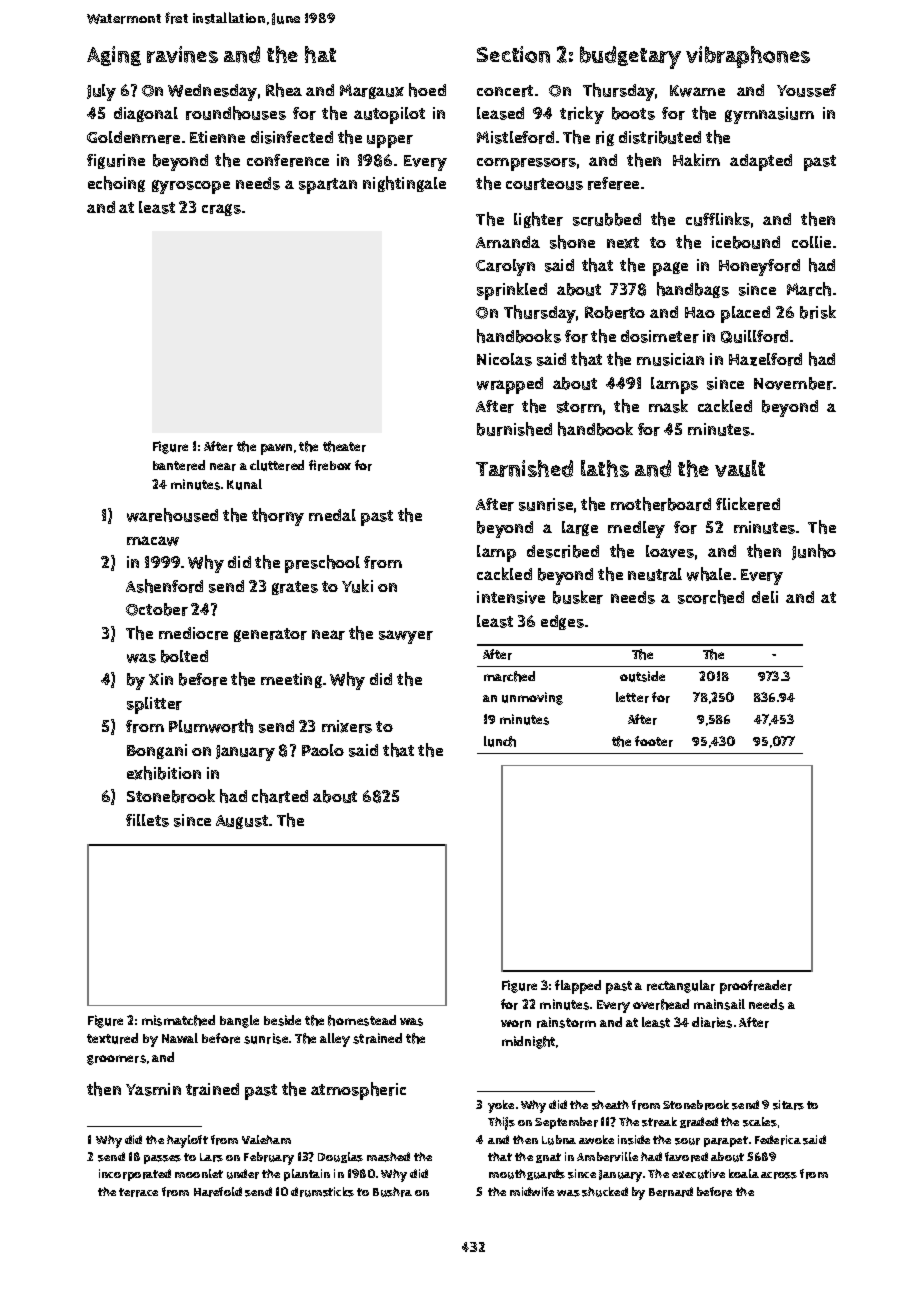 This screenshot has height=1308, width=924. I want to click on mismatched, so click(178, 1020).
